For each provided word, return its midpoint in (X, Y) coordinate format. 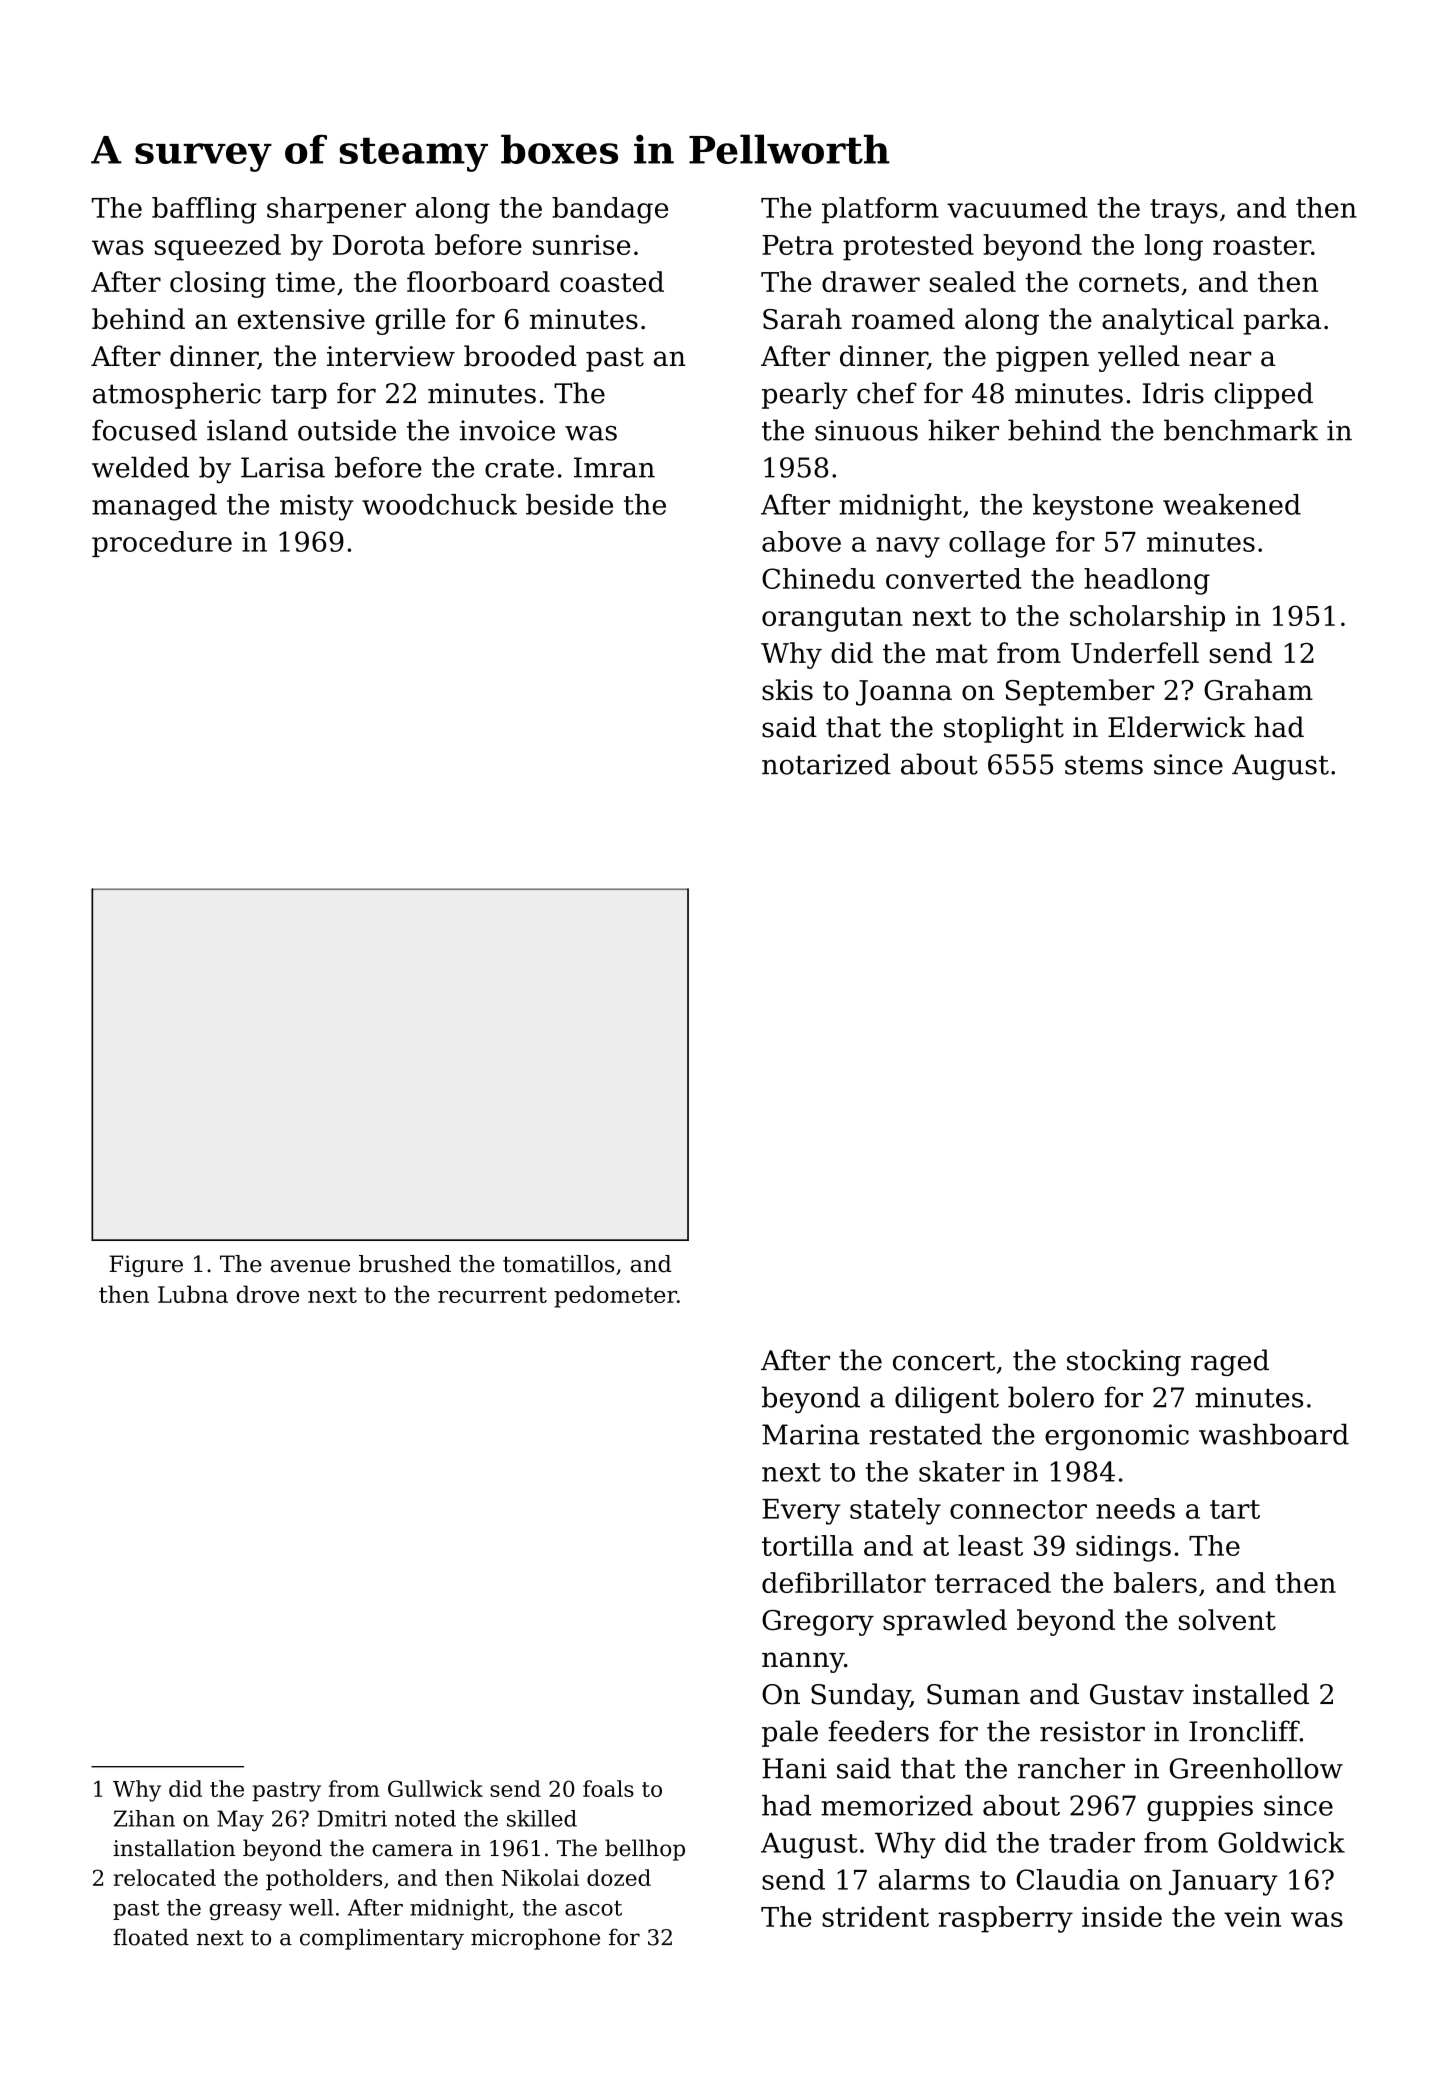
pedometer (615, 1296)
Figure (146, 1266)
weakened (1232, 504)
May (240, 1820)
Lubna (193, 1294)
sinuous (866, 430)
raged (1230, 1362)
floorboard (478, 281)
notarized (826, 764)
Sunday (860, 1696)
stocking (1124, 1362)
